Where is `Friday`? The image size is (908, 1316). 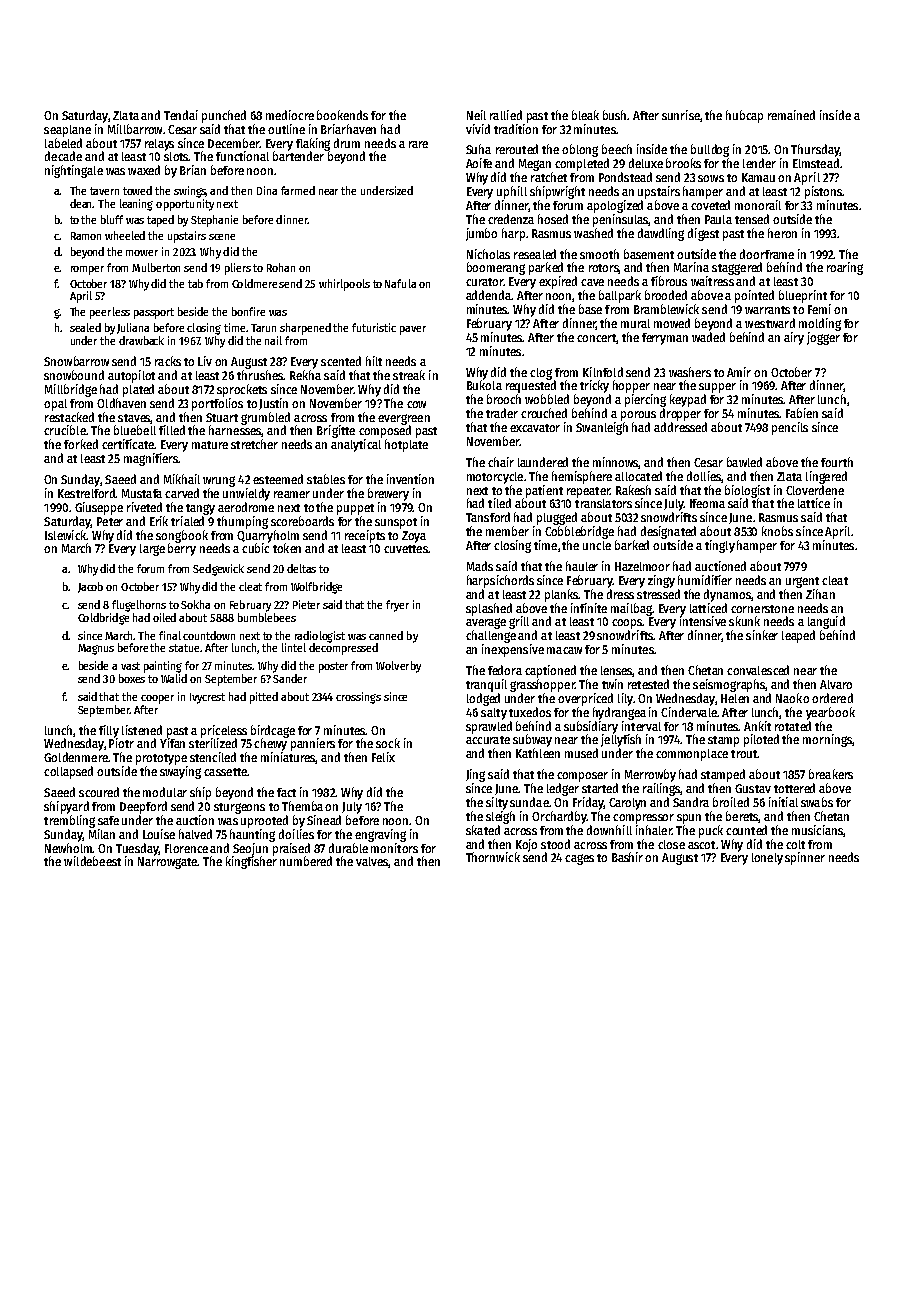 Friday is located at coordinates (588, 803).
